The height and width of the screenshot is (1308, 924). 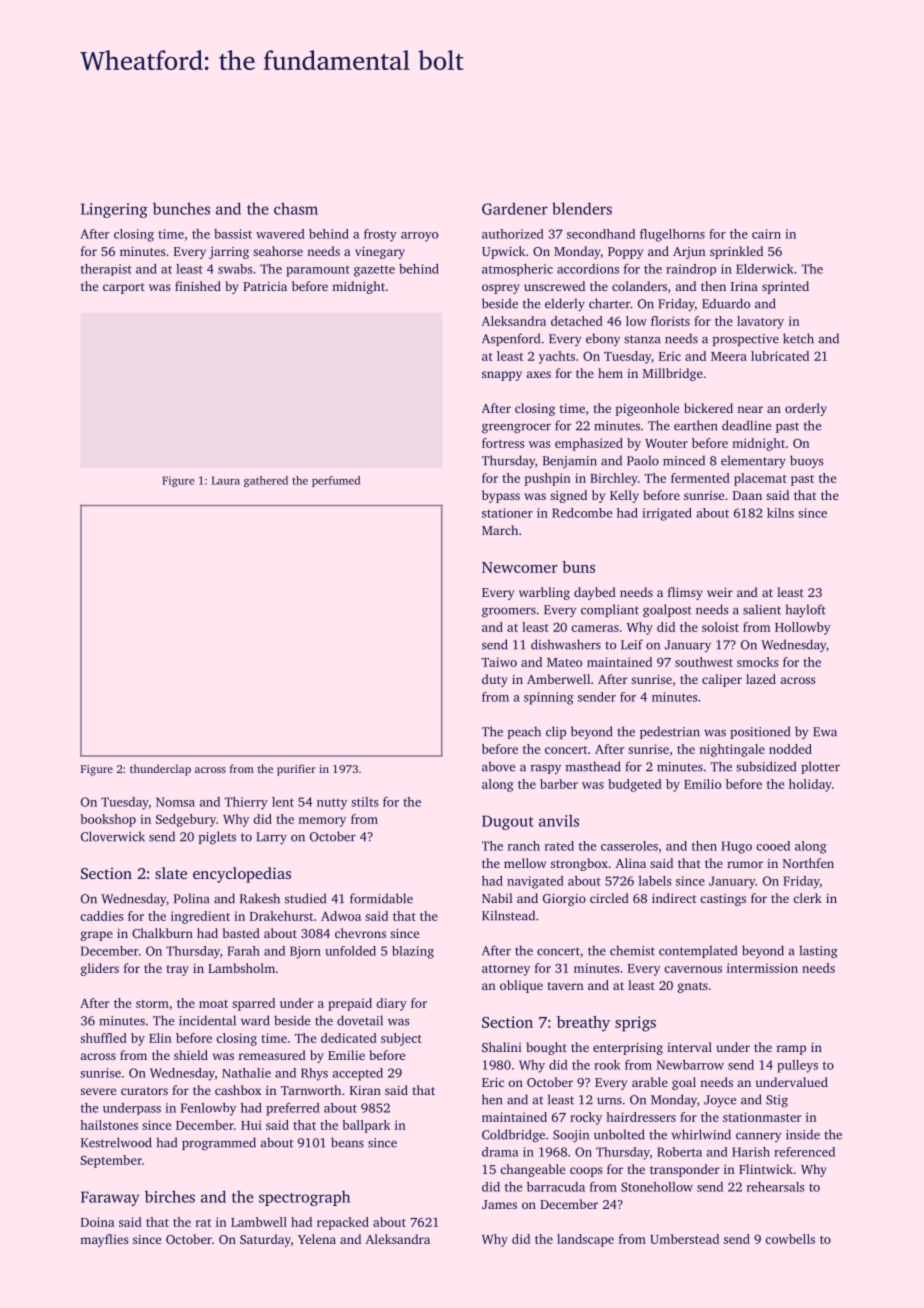 What do you see at coordinates (238, 1090) in the screenshot?
I see `cashbox` at bounding box center [238, 1090].
